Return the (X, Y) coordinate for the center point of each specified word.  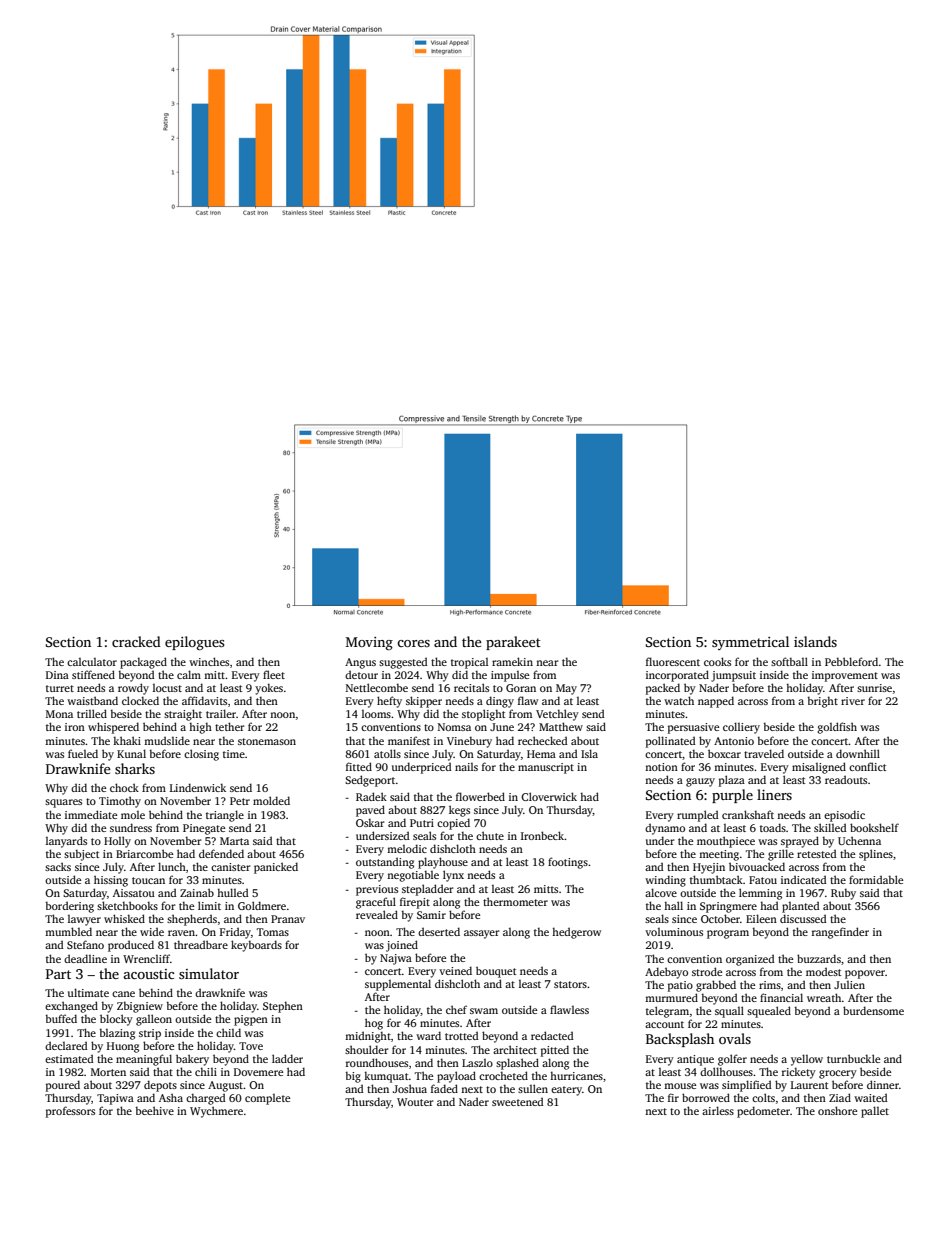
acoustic (149, 974)
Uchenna (859, 840)
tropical (469, 663)
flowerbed (480, 796)
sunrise (874, 688)
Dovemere (258, 1072)
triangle (225, 816)
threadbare (201, 944)
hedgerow (576, 933)
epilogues (194, 643)
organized (750, 960)
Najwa (396, 959)
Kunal (131, 753)
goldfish (837, 728)
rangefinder (840, 933)
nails (466, 767)
